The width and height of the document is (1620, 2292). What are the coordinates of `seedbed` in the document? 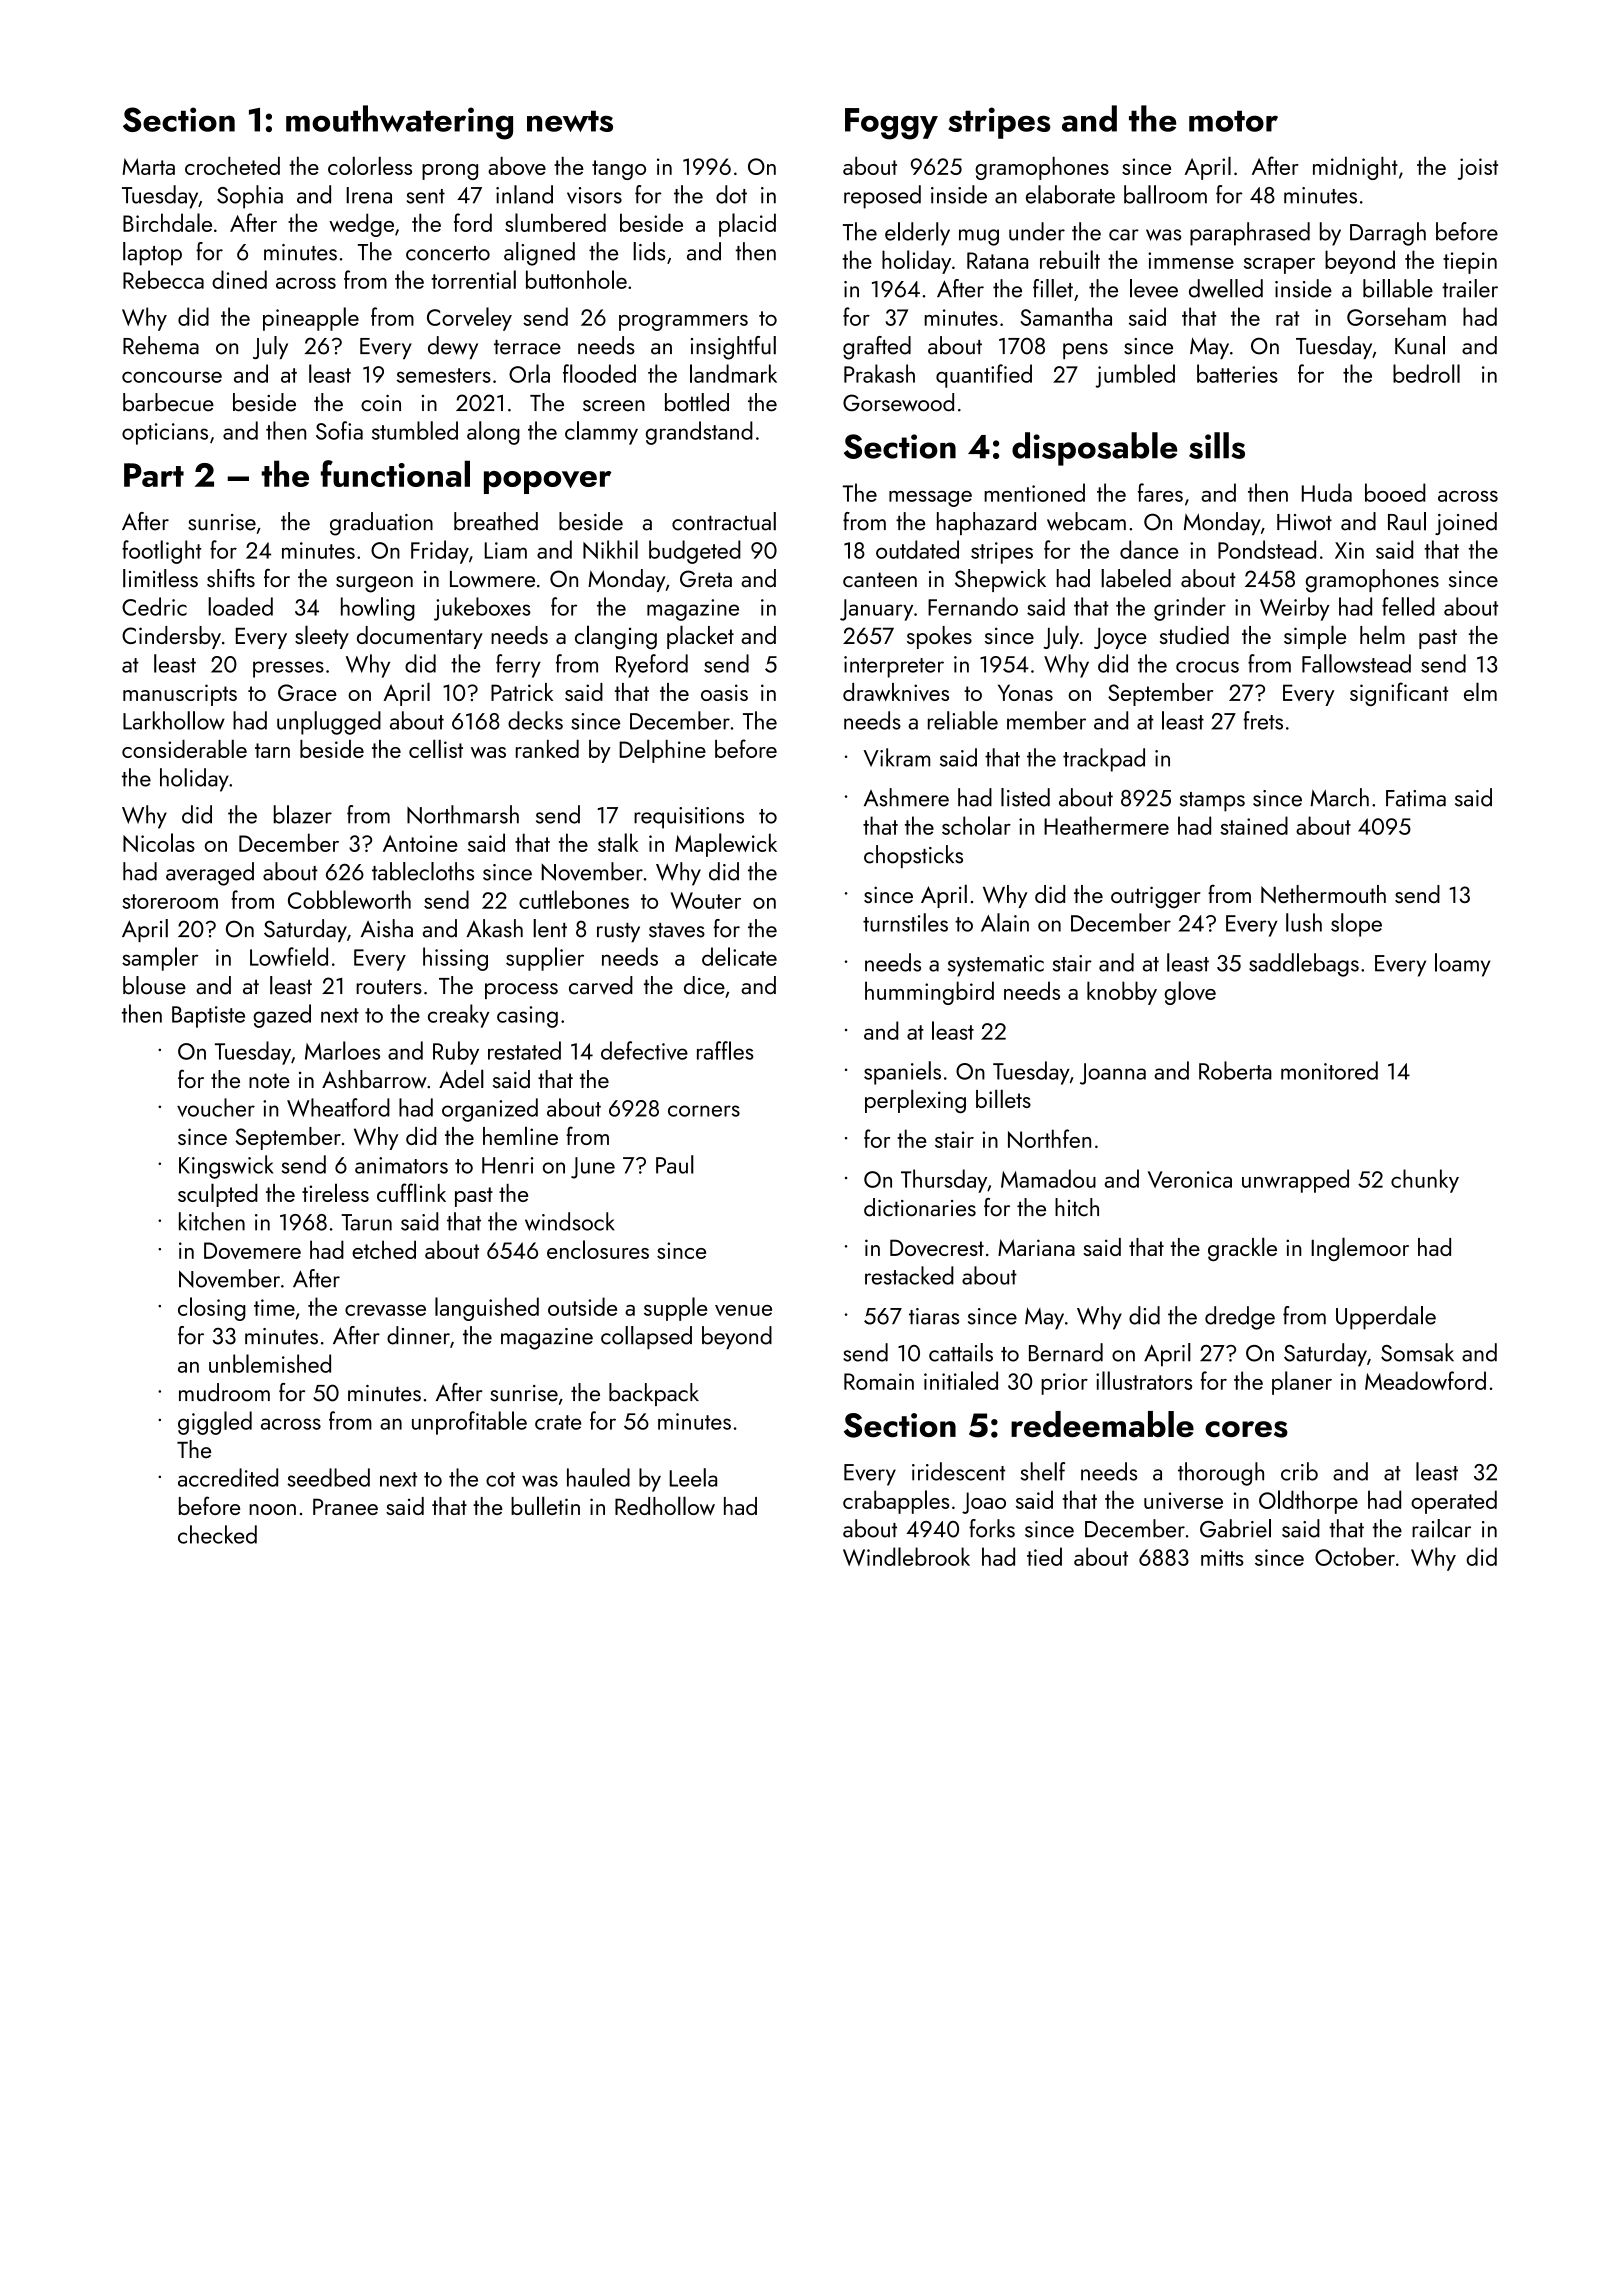 It's located at (328, 1477).
